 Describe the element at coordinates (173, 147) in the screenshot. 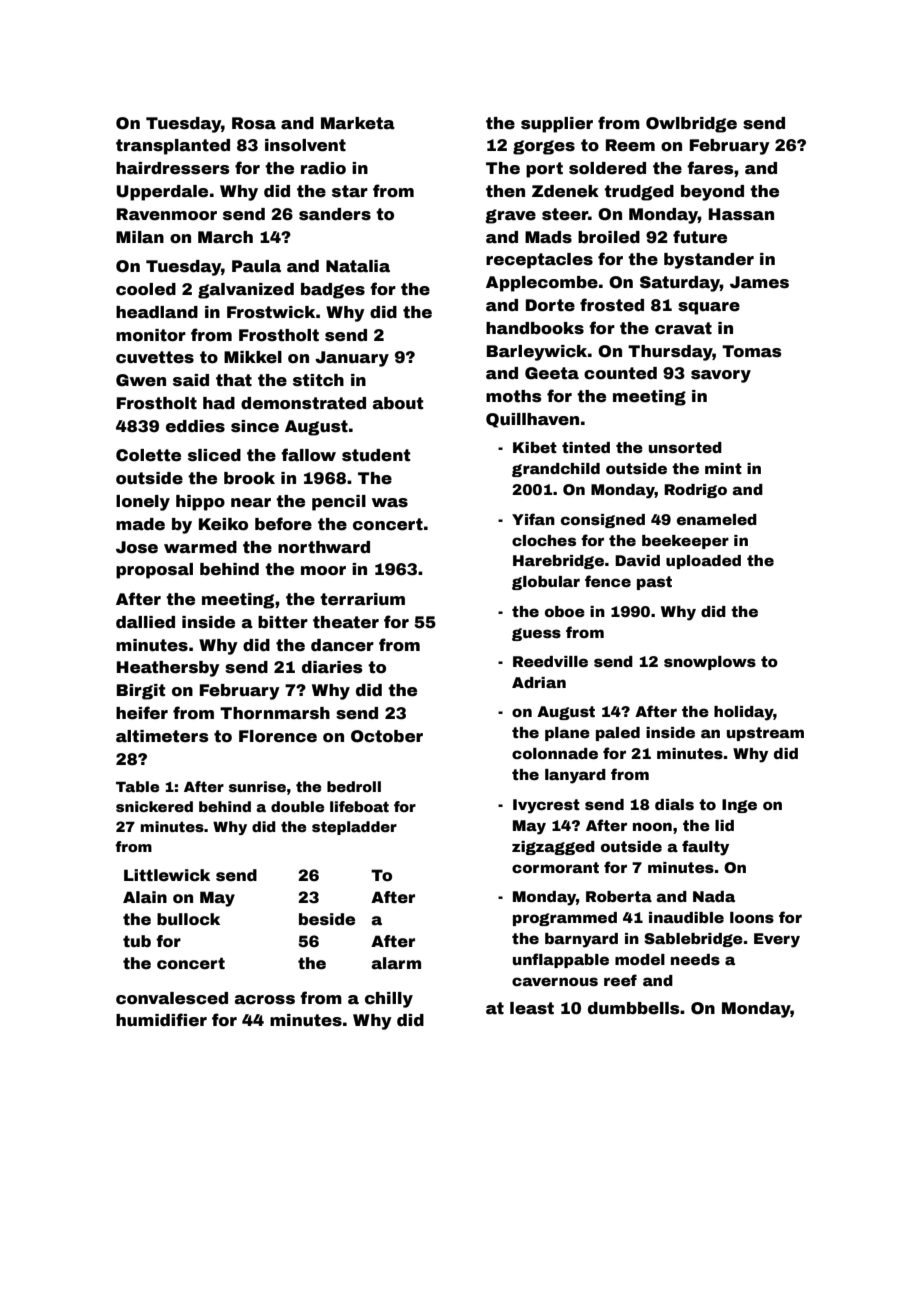

I see `transplanted` at that location.
